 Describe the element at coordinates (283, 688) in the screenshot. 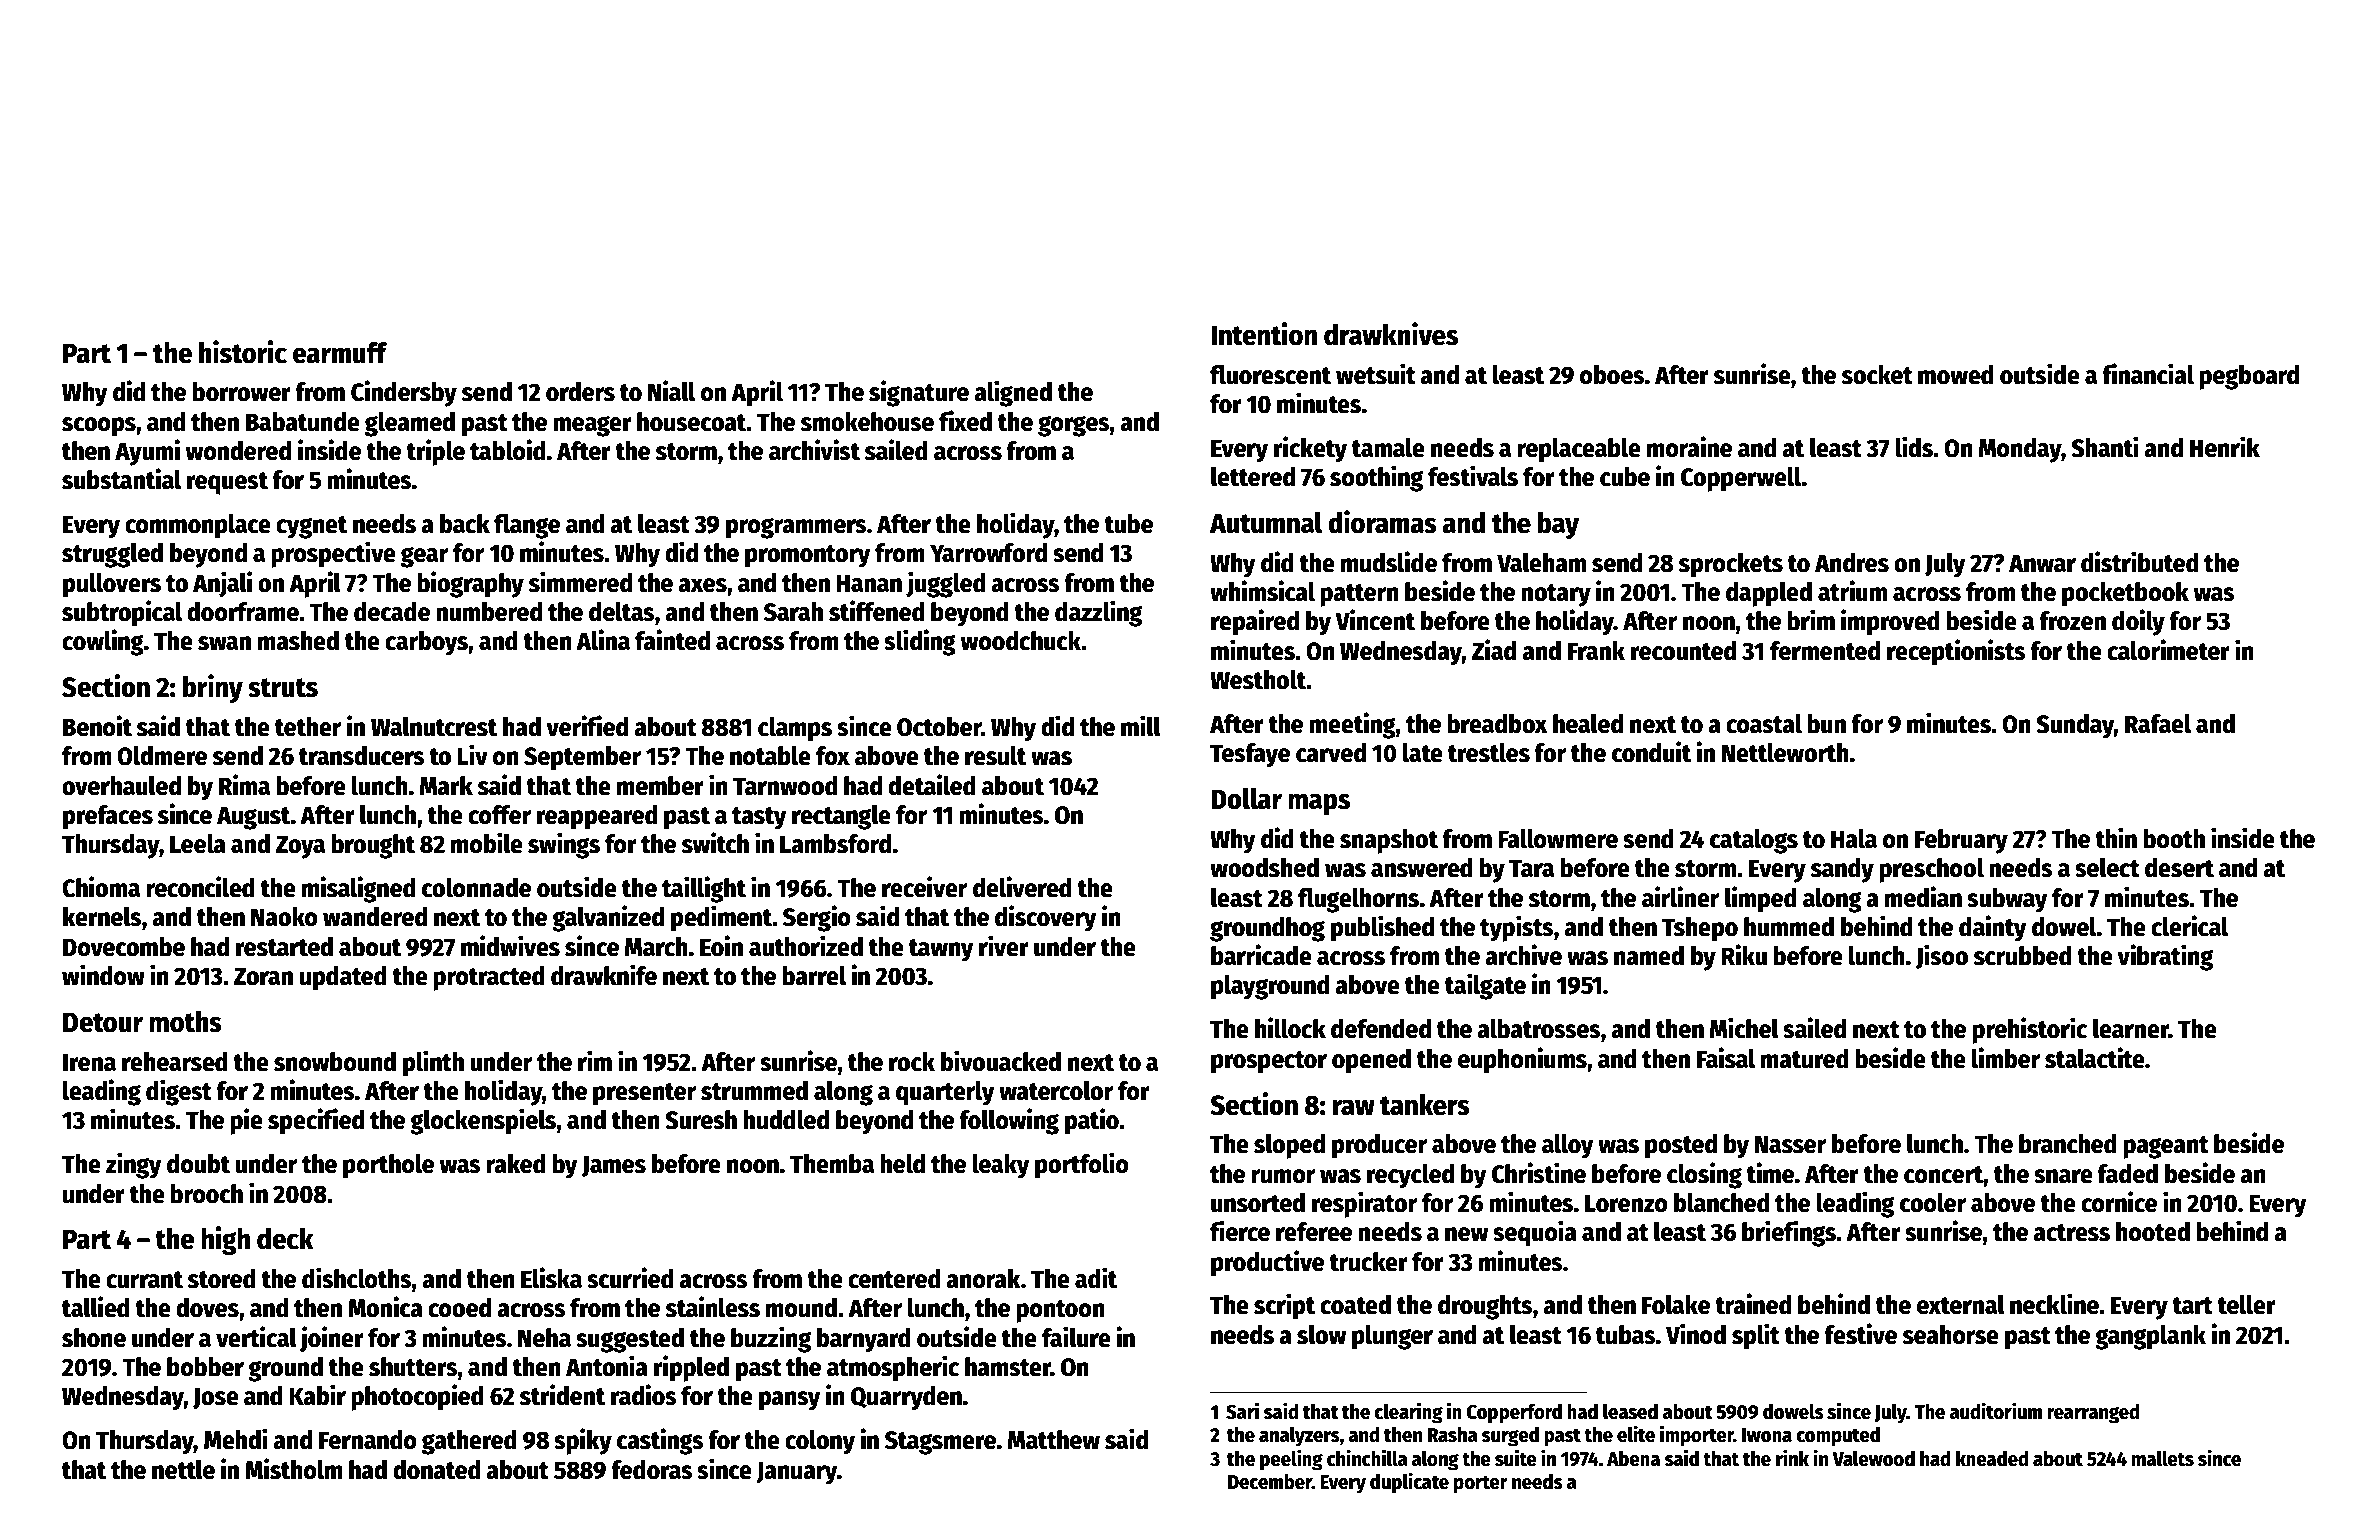

I see `struts` at that location.
